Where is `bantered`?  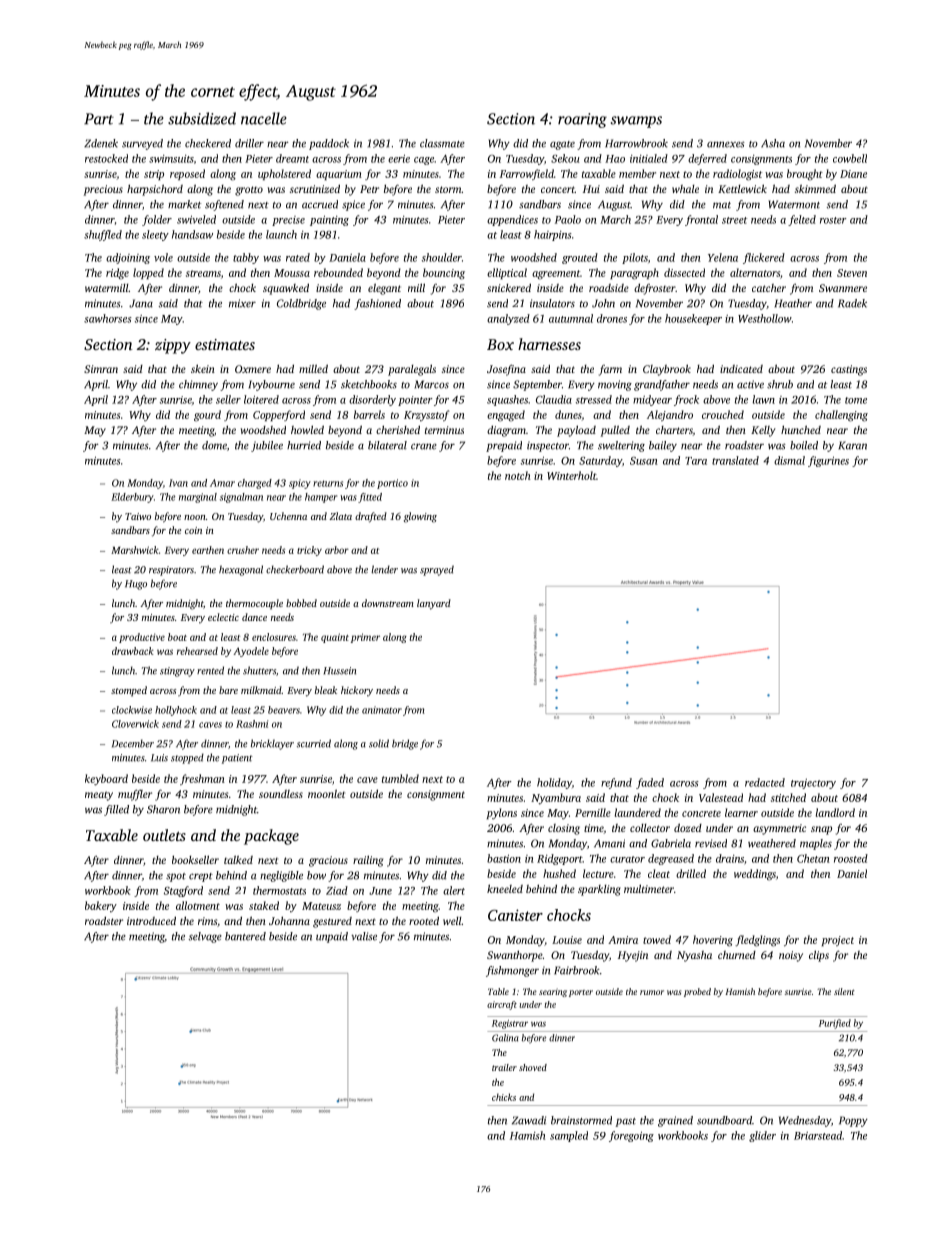
bantered is located at coordinates (245, 936).
